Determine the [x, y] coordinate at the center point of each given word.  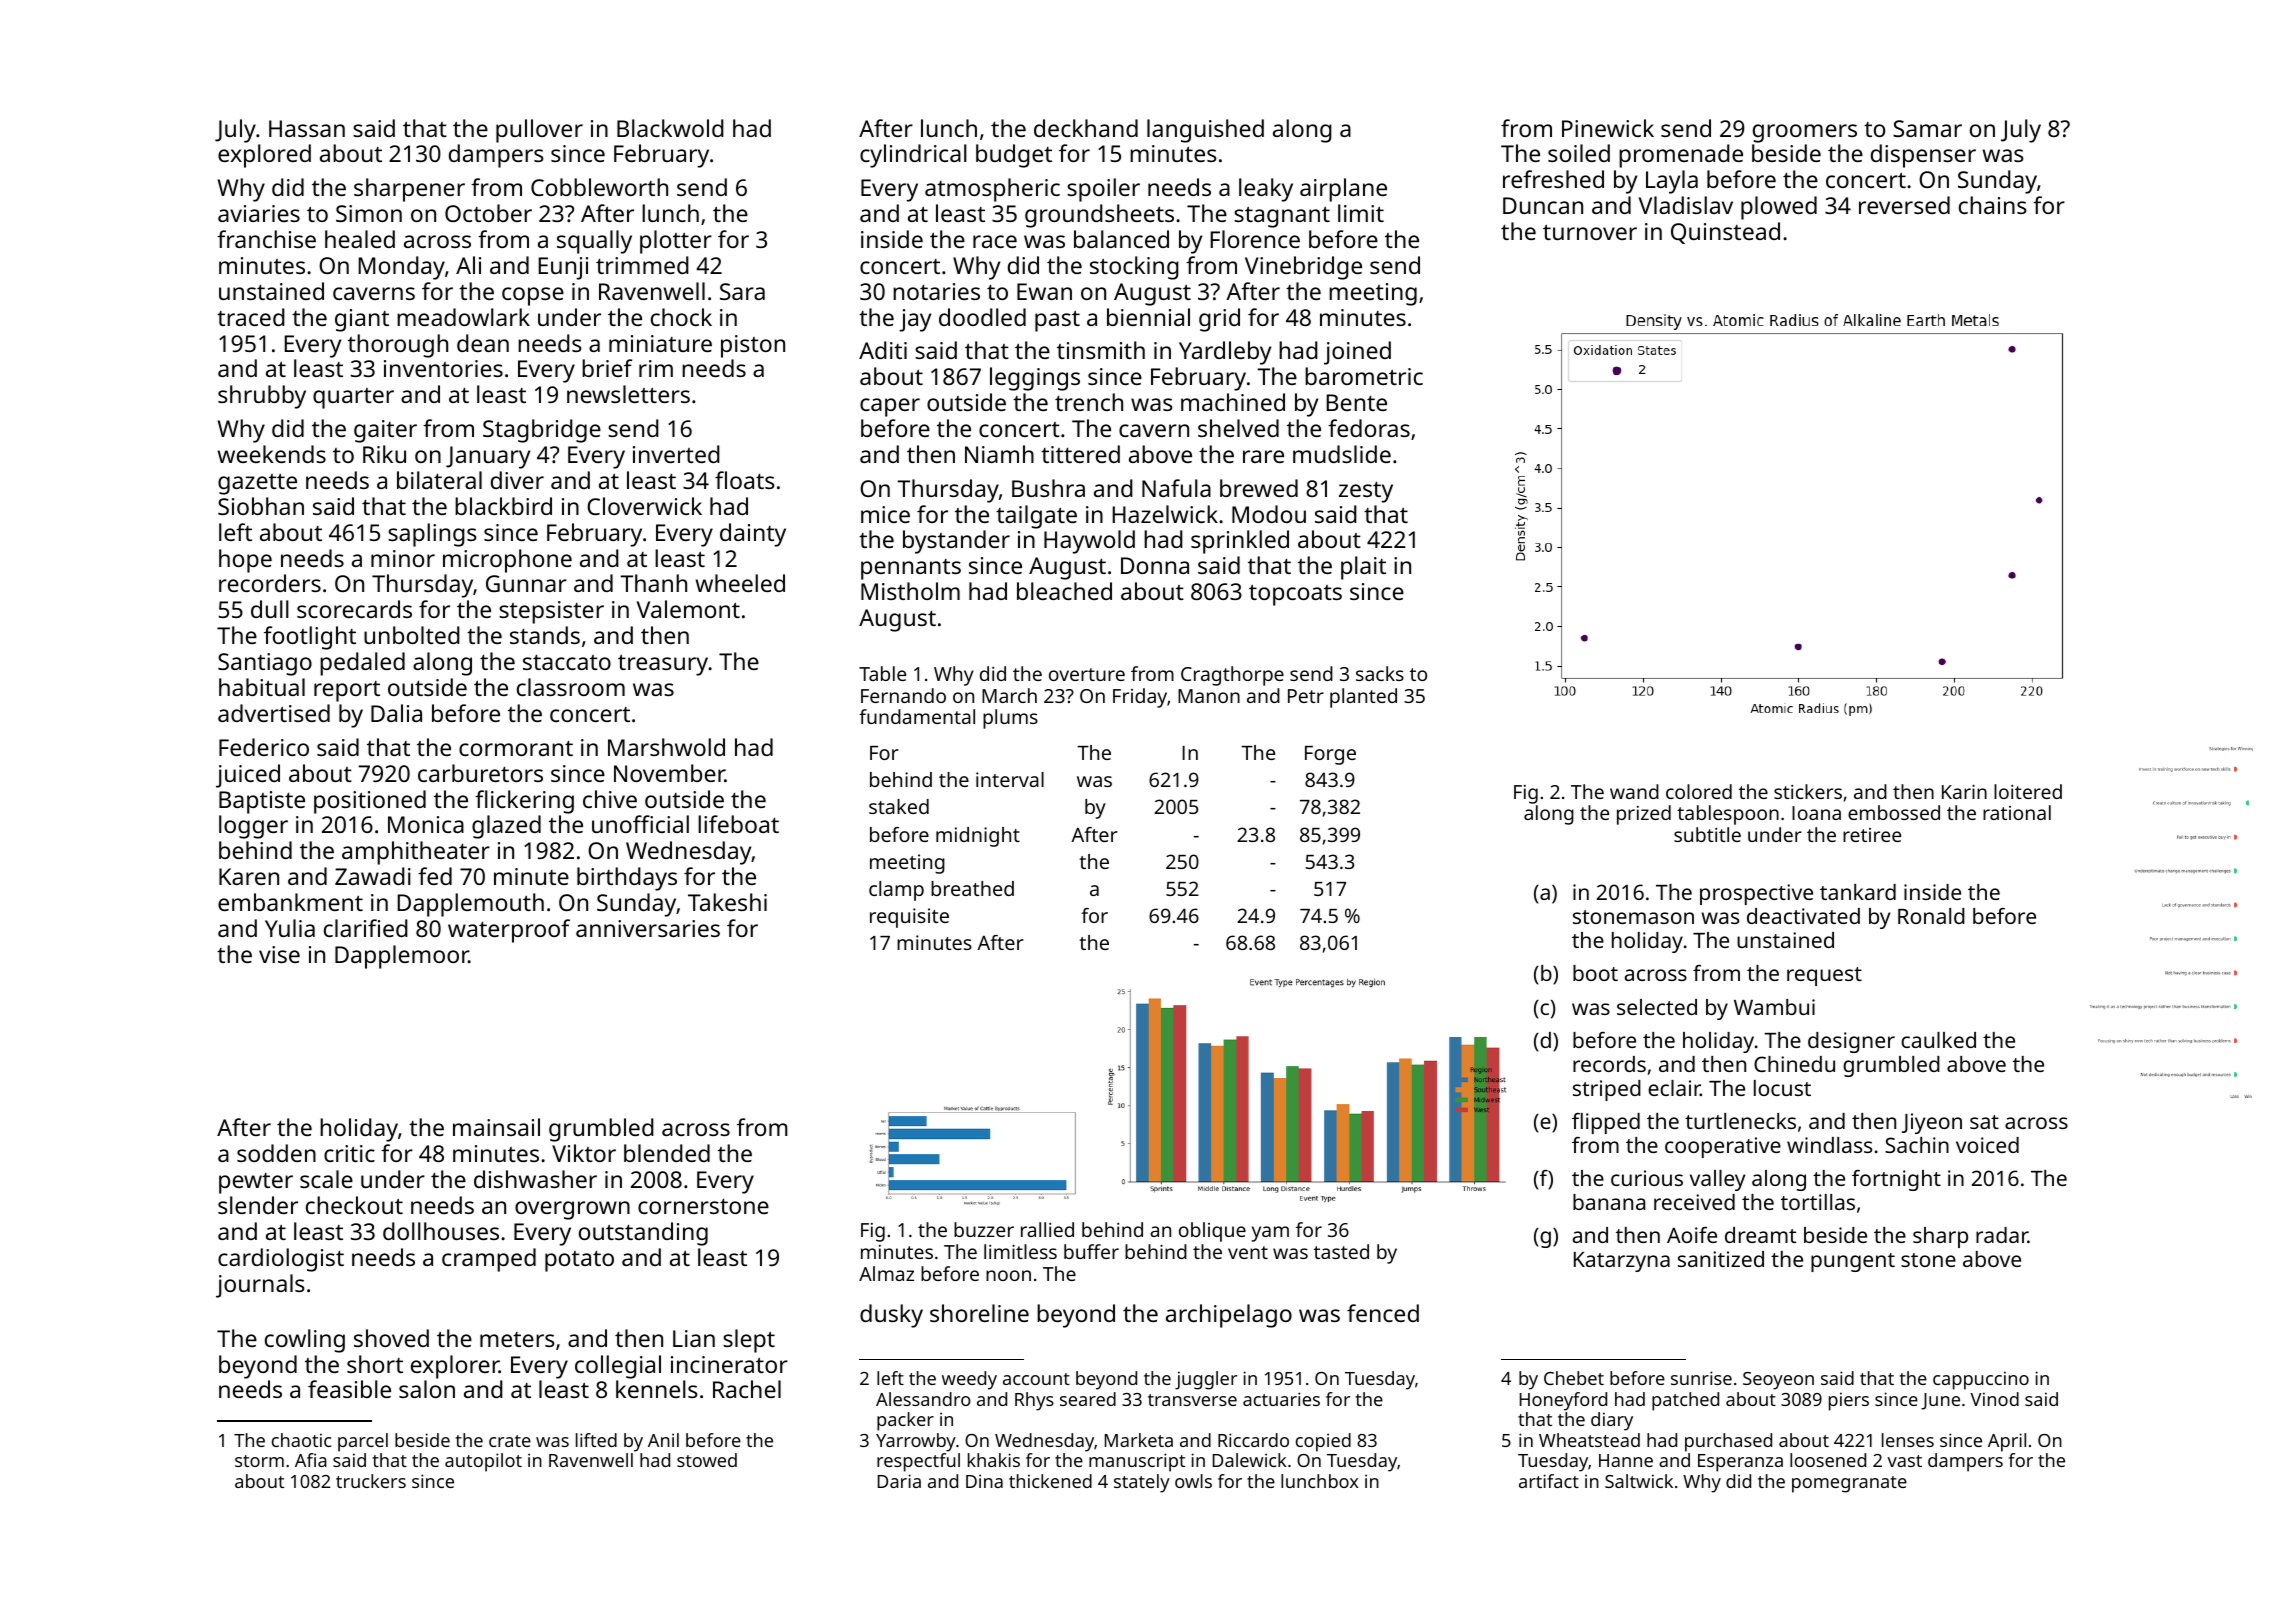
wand [1634, 791]
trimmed [642, 265]
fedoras [1369, 428]
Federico [264, 747]
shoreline [979, 1313]
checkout [354, 1205]
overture [1087, 674]
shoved [391, 1338]
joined [1357, 353]
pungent [1853, 1262]
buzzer [984, 1229]
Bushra [1048, 488]
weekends [271, 454]
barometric [1364, 376]
